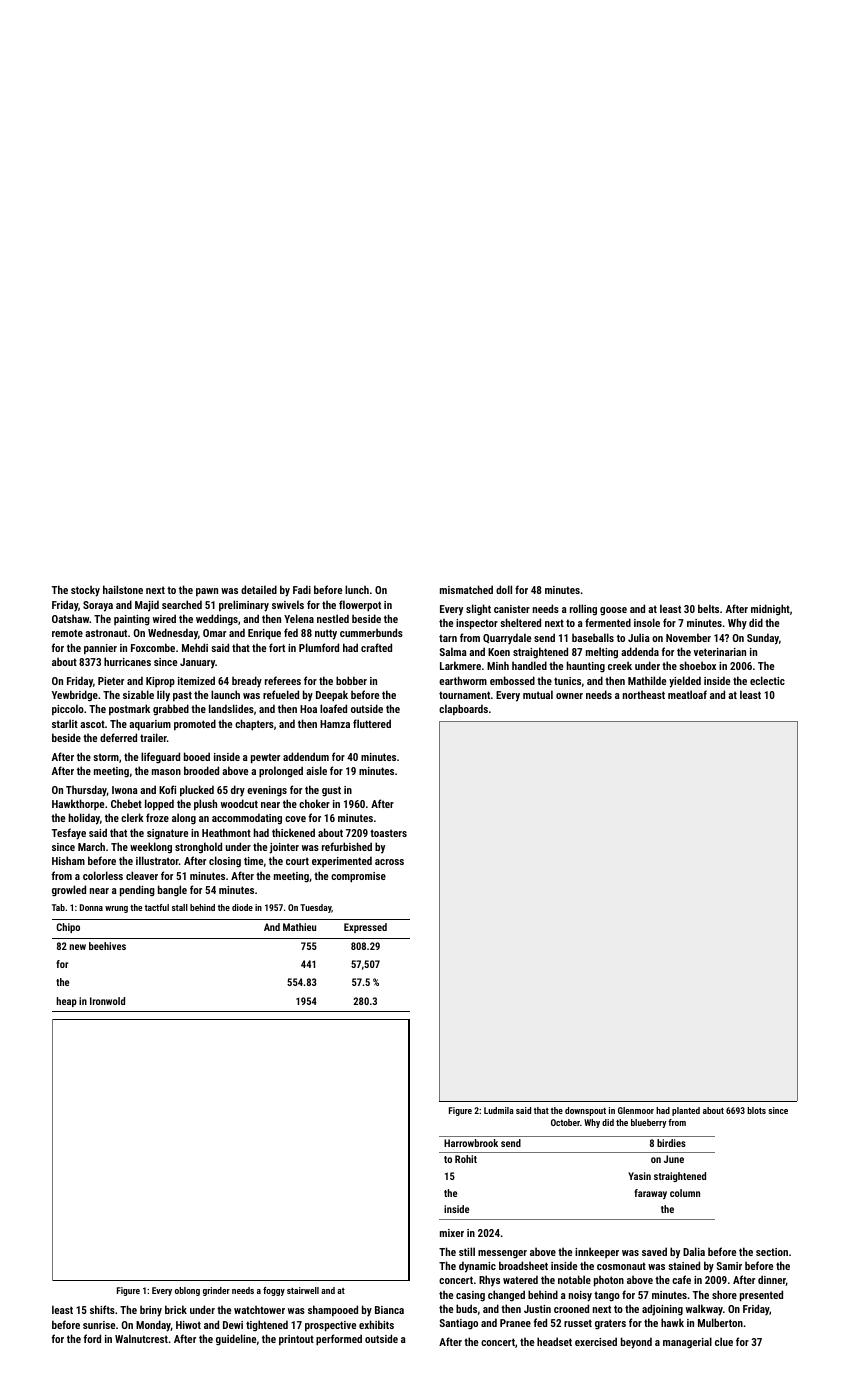 The height and width of the screenshot is (1400, 849). Describe the element at coordinates (520, 622) in the screenshot. I see `sheltered` at that location.
